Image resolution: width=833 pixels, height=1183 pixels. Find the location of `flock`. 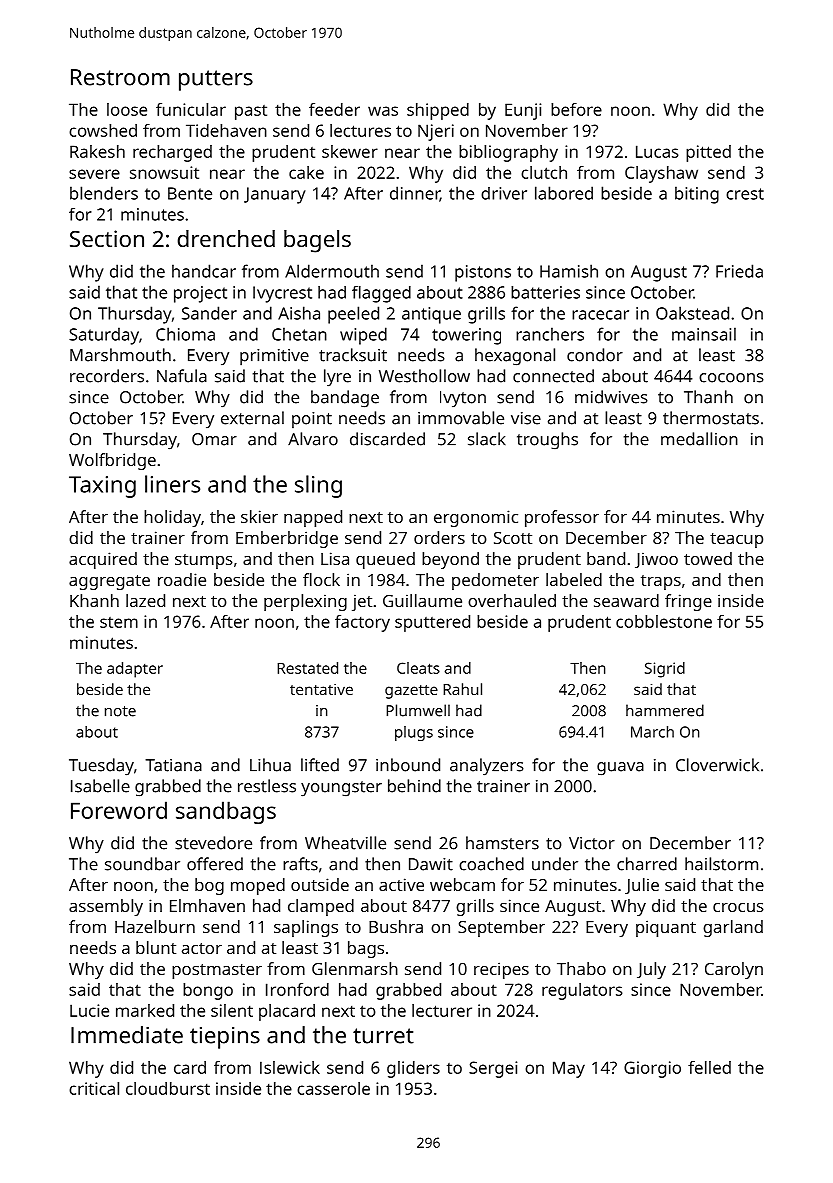

flock is located at coordinates (321, 579).
